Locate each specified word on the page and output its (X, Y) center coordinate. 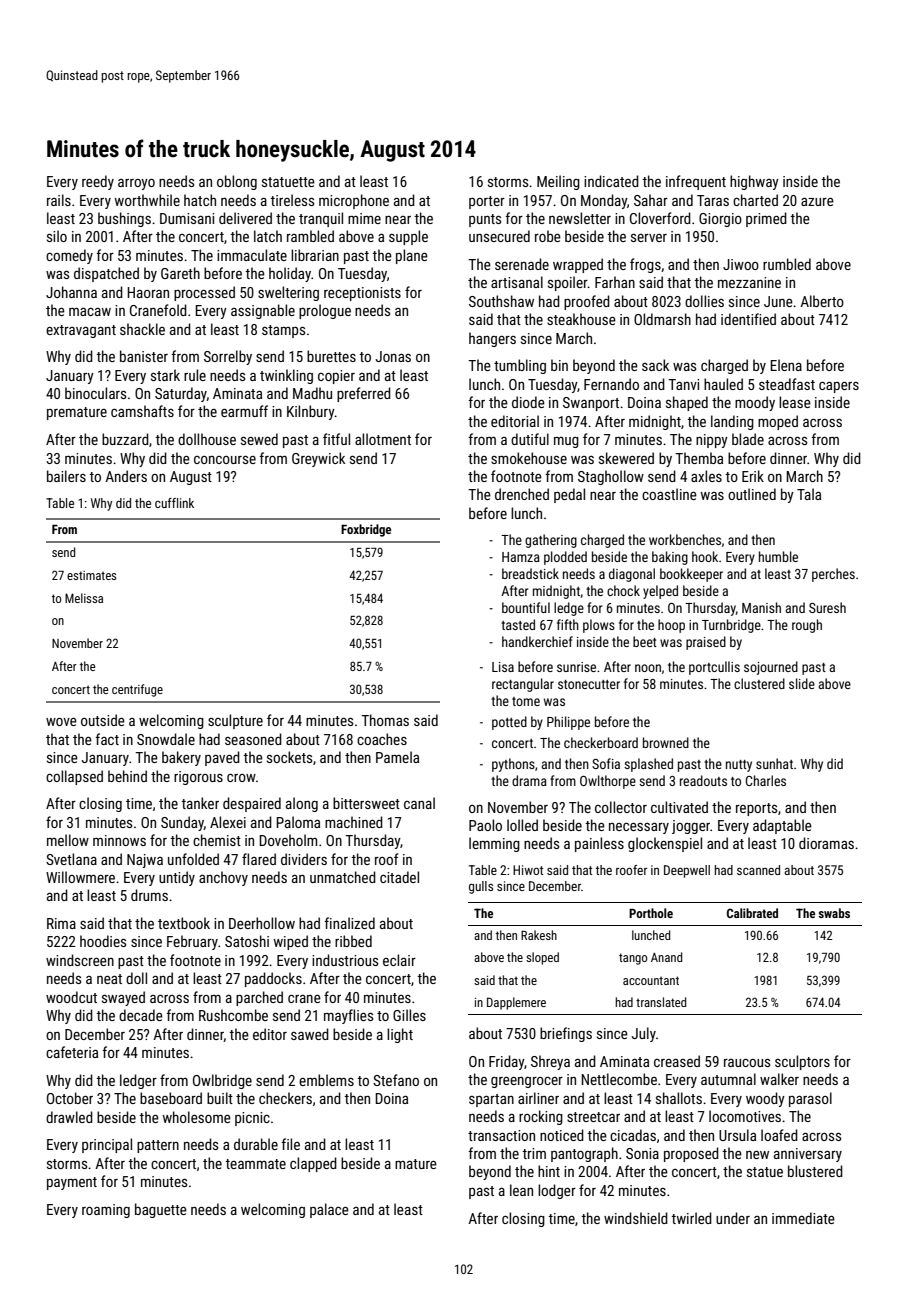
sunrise (576, 667)
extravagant (81, 331)
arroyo (136, 184)
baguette (161, 1210)
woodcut (71, 997)
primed (766, 219)
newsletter (580, 218)
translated (661, 1002)
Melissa (84, 598)
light (400, 1035)
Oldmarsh (662, 319)
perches (833, 575)
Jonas (393, 356)
